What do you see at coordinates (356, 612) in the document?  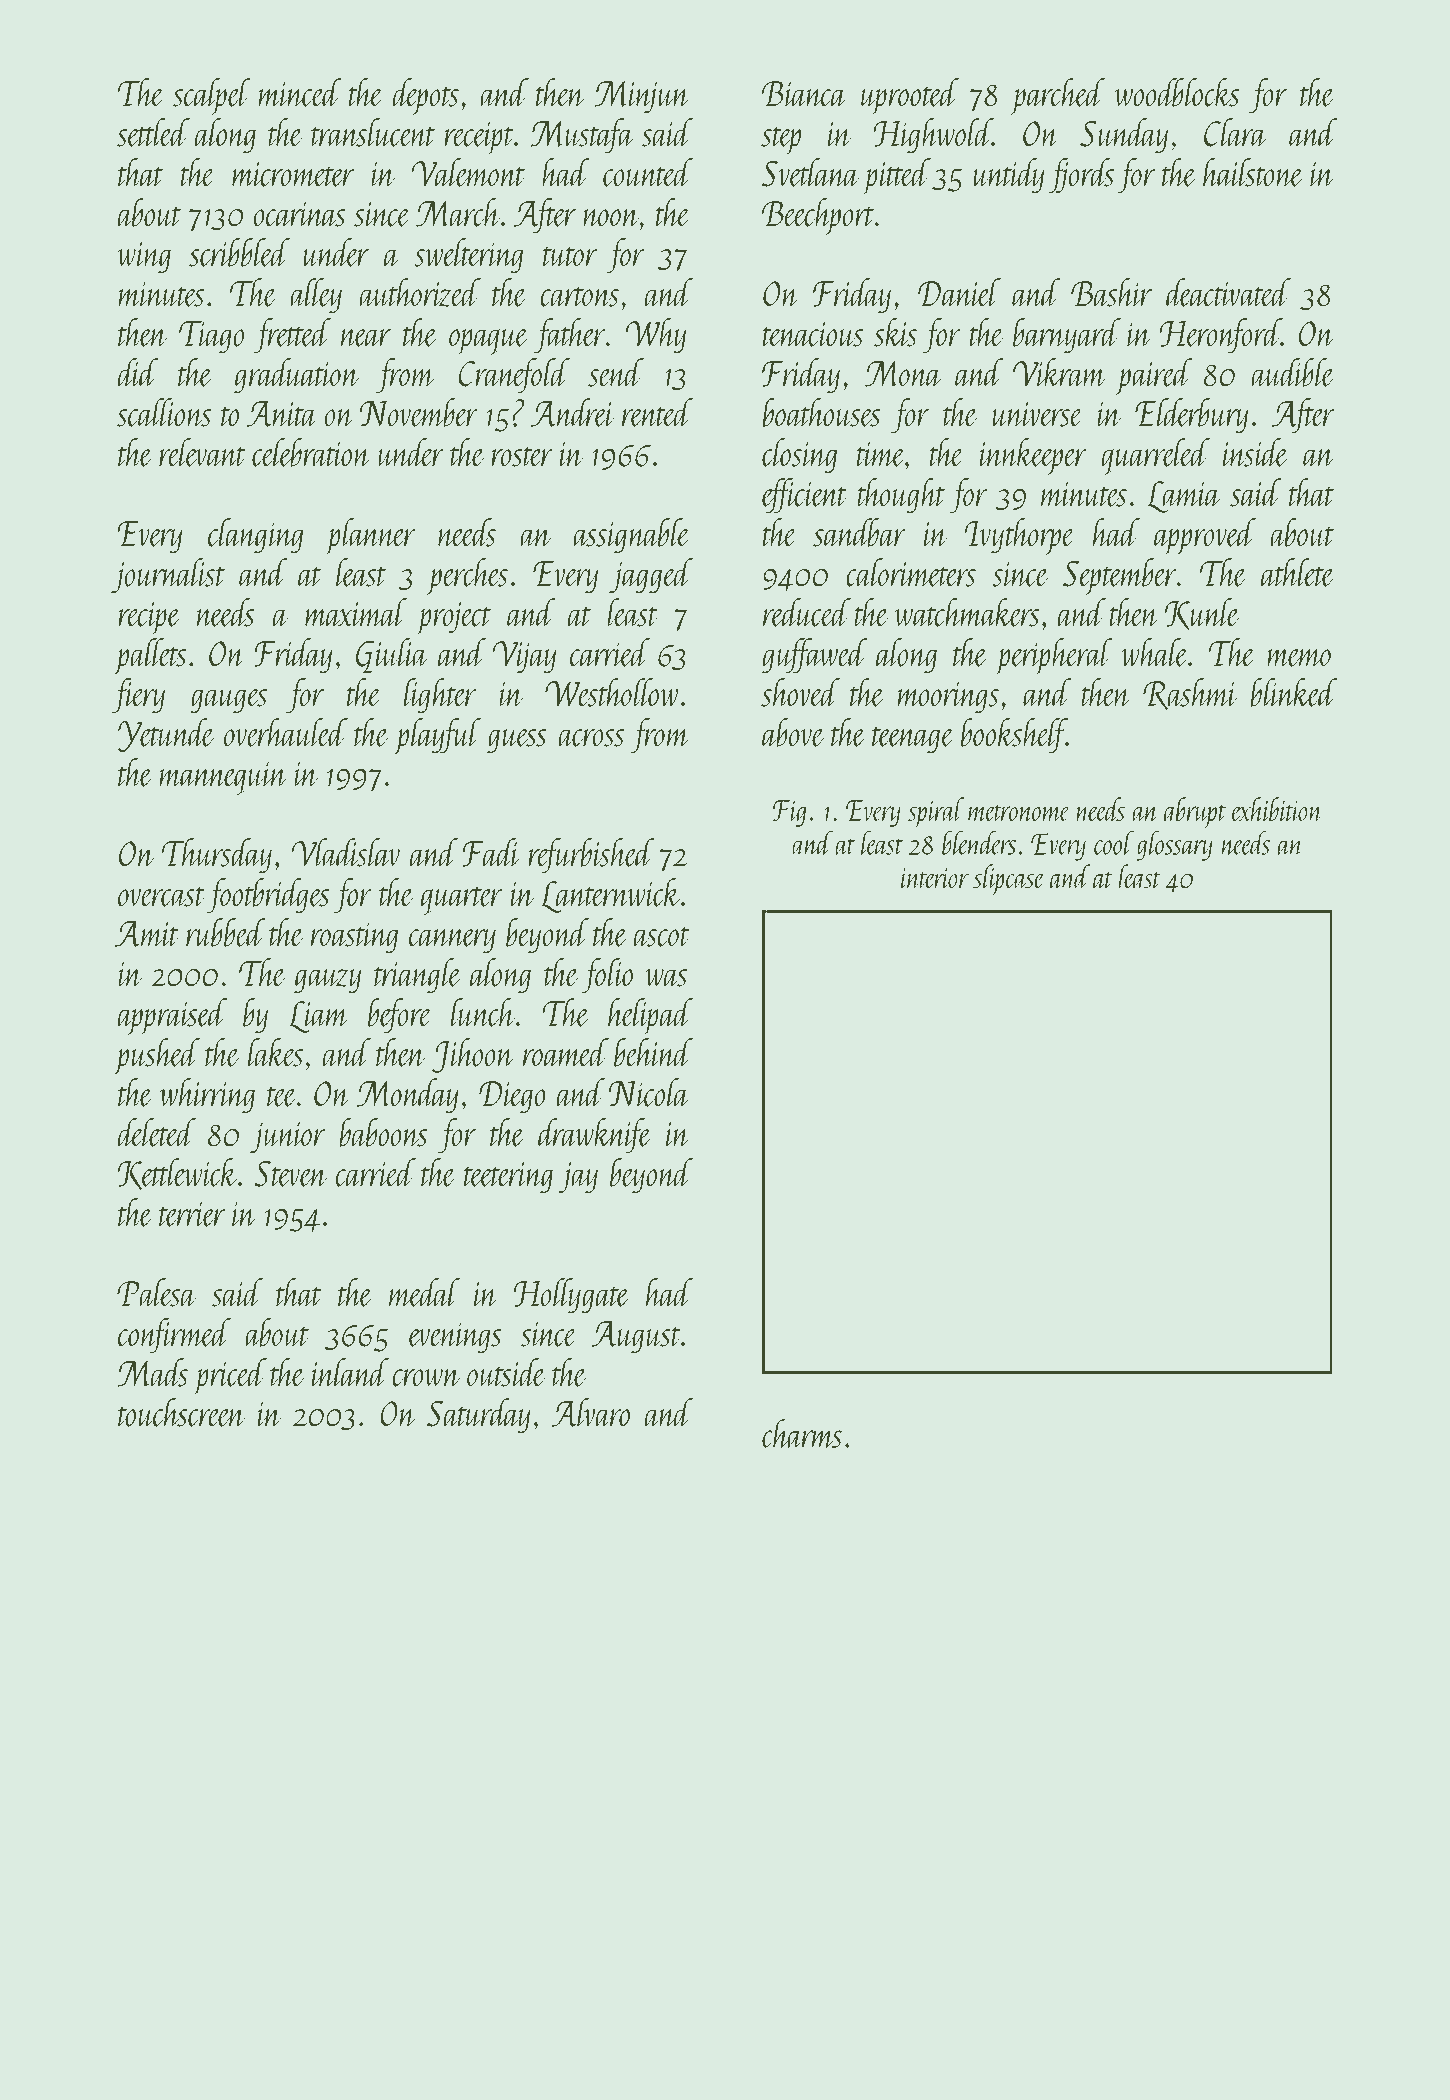 I see `maximal` at bounding box center [356, 612].
